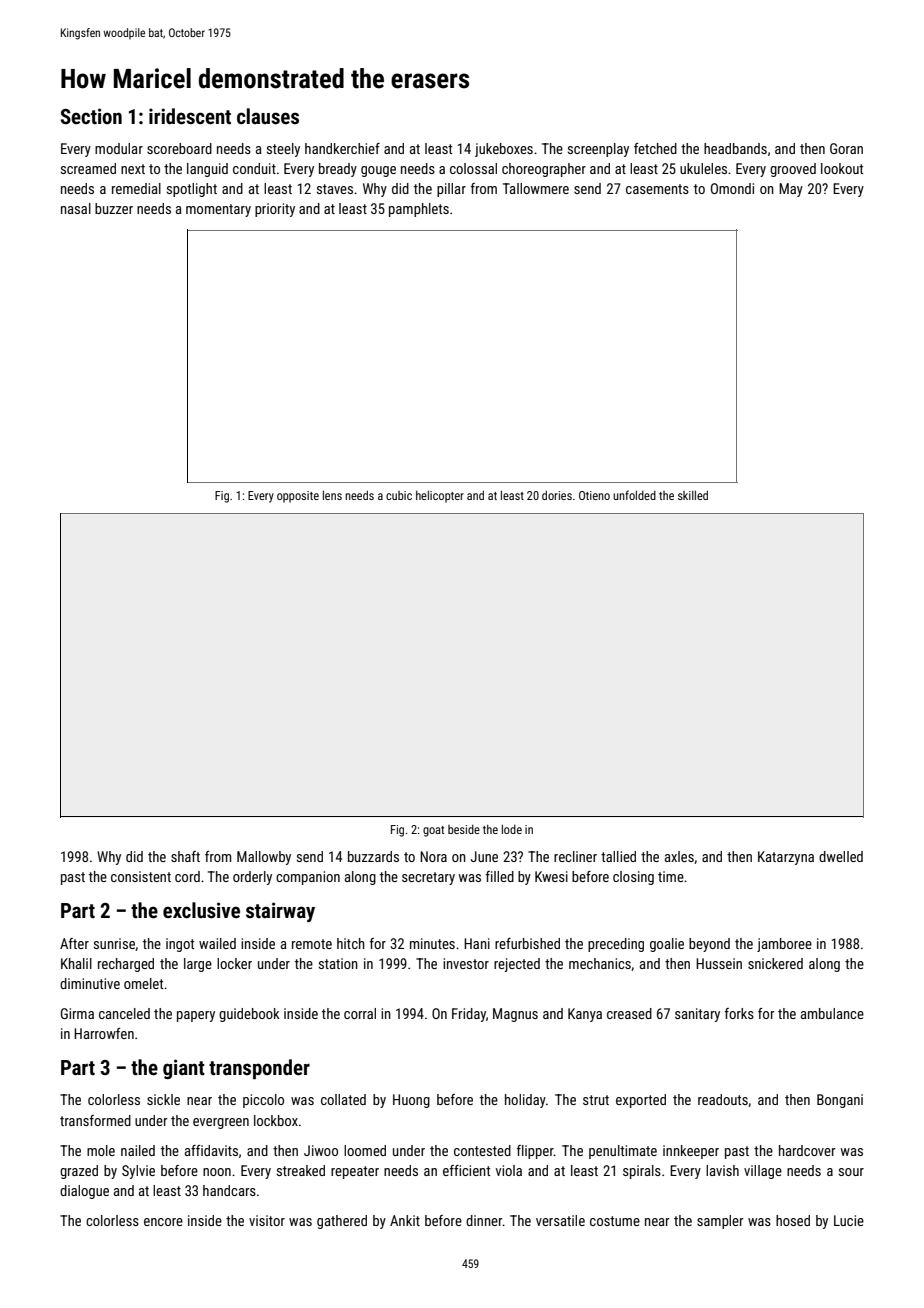  Describe the element at coordinates (76, 208) in the page. I see `nasal` at that location.
